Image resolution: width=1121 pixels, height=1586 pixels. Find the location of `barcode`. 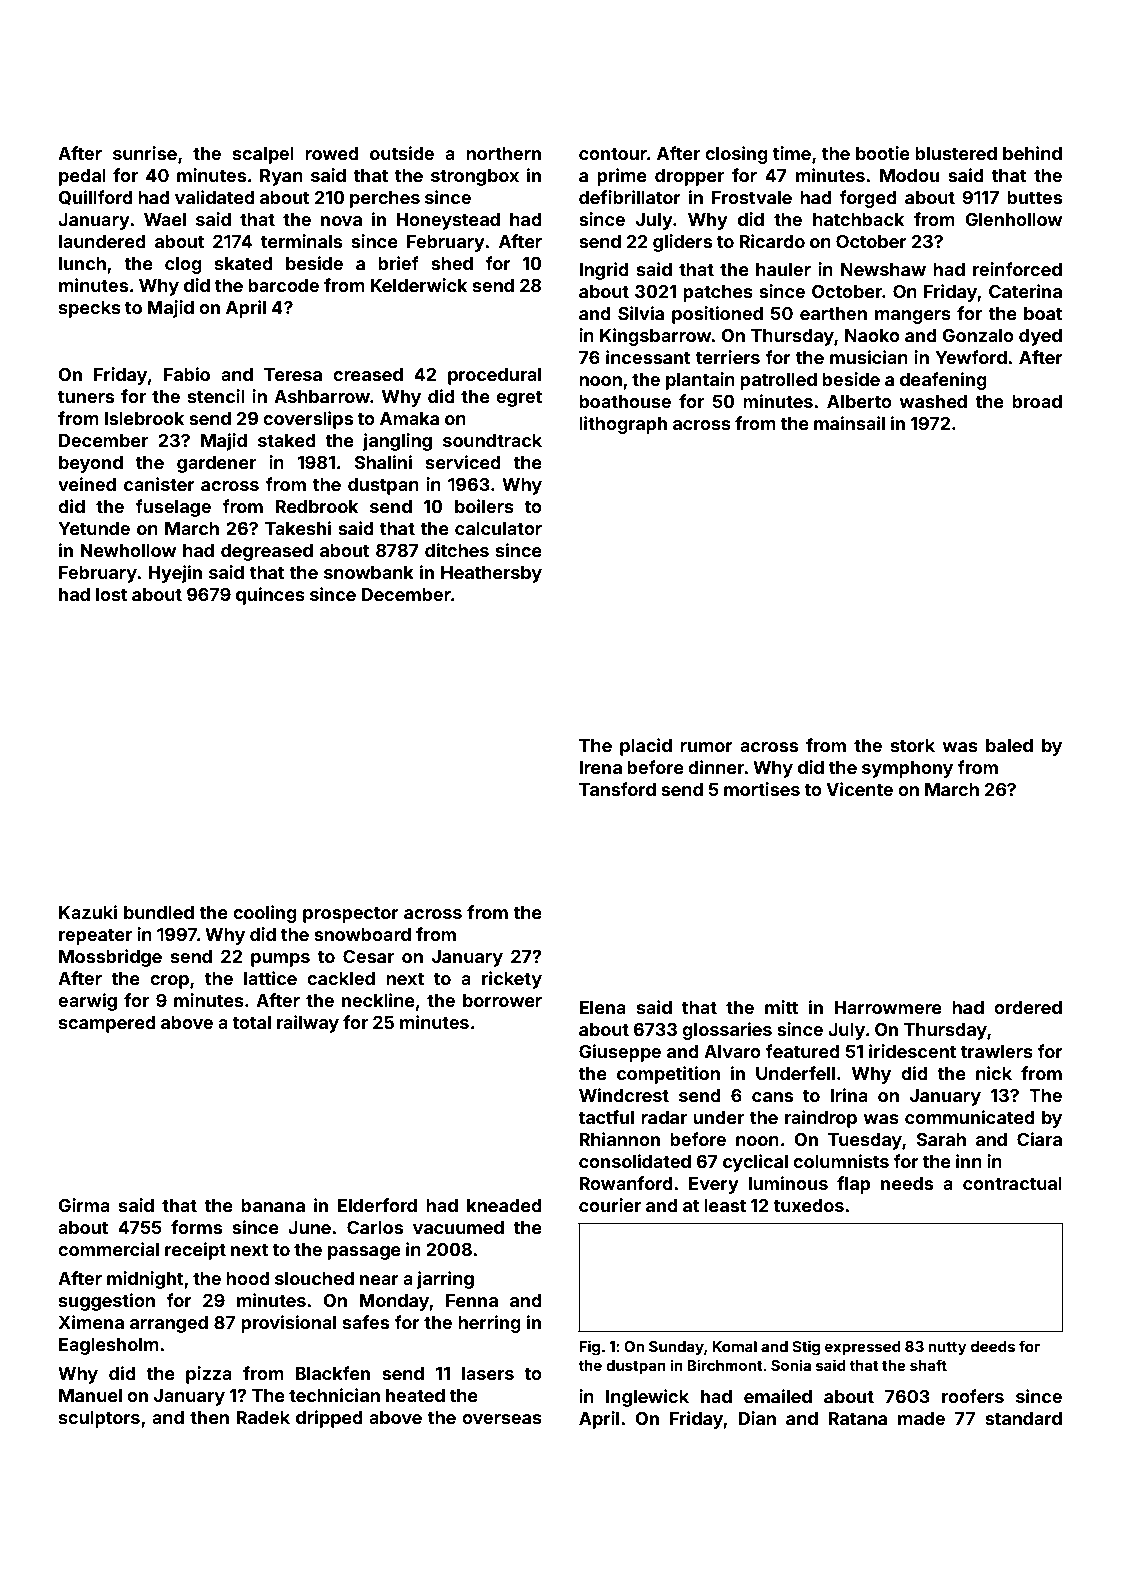

barcode is located at coordinates (283, 285).
